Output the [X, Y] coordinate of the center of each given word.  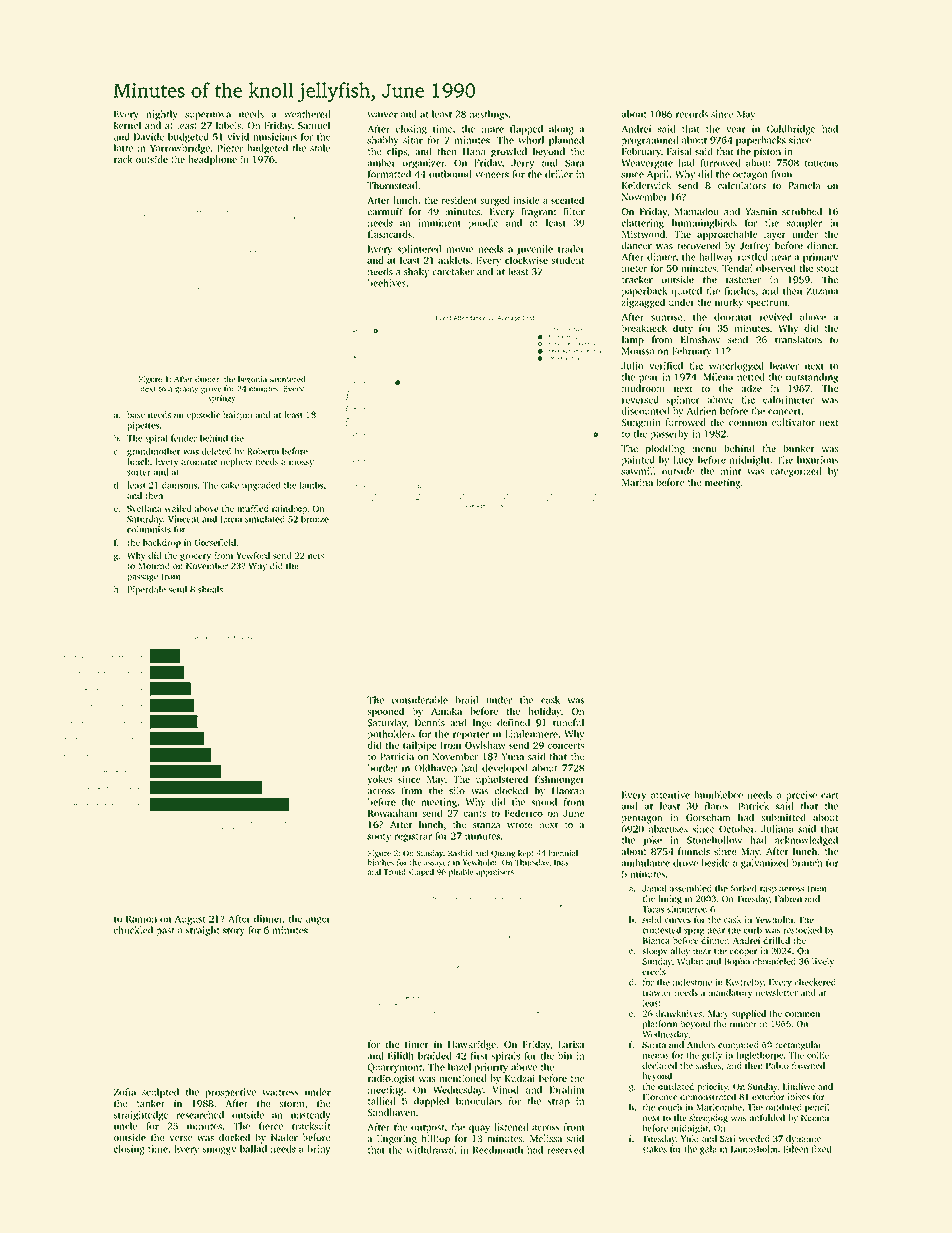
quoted [686, 292]
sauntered [287, 379]
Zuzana [822, 291]
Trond [395, 871]
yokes [379, 780]
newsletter [777, 992]
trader [571, 249]
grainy [187, 389]
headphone [212, 160]
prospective [230, 1093]
